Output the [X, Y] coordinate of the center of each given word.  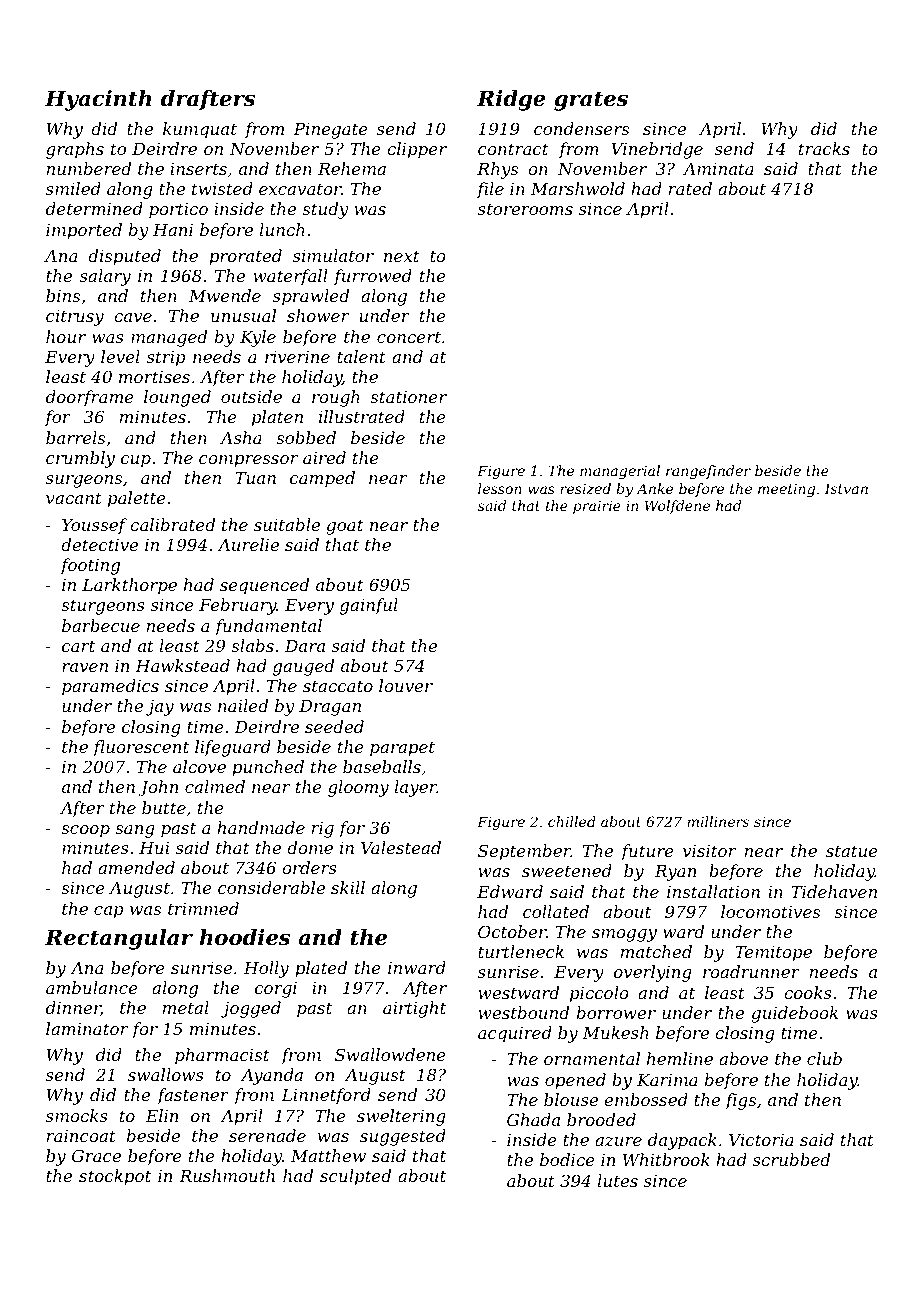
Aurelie [248, 544]
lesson [500, 488]
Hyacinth [98, 100]
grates [591, 101]
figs [740, 1101]
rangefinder [708, 472]
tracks [824, 148]
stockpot [115, 1177]
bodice [567, 1159]
